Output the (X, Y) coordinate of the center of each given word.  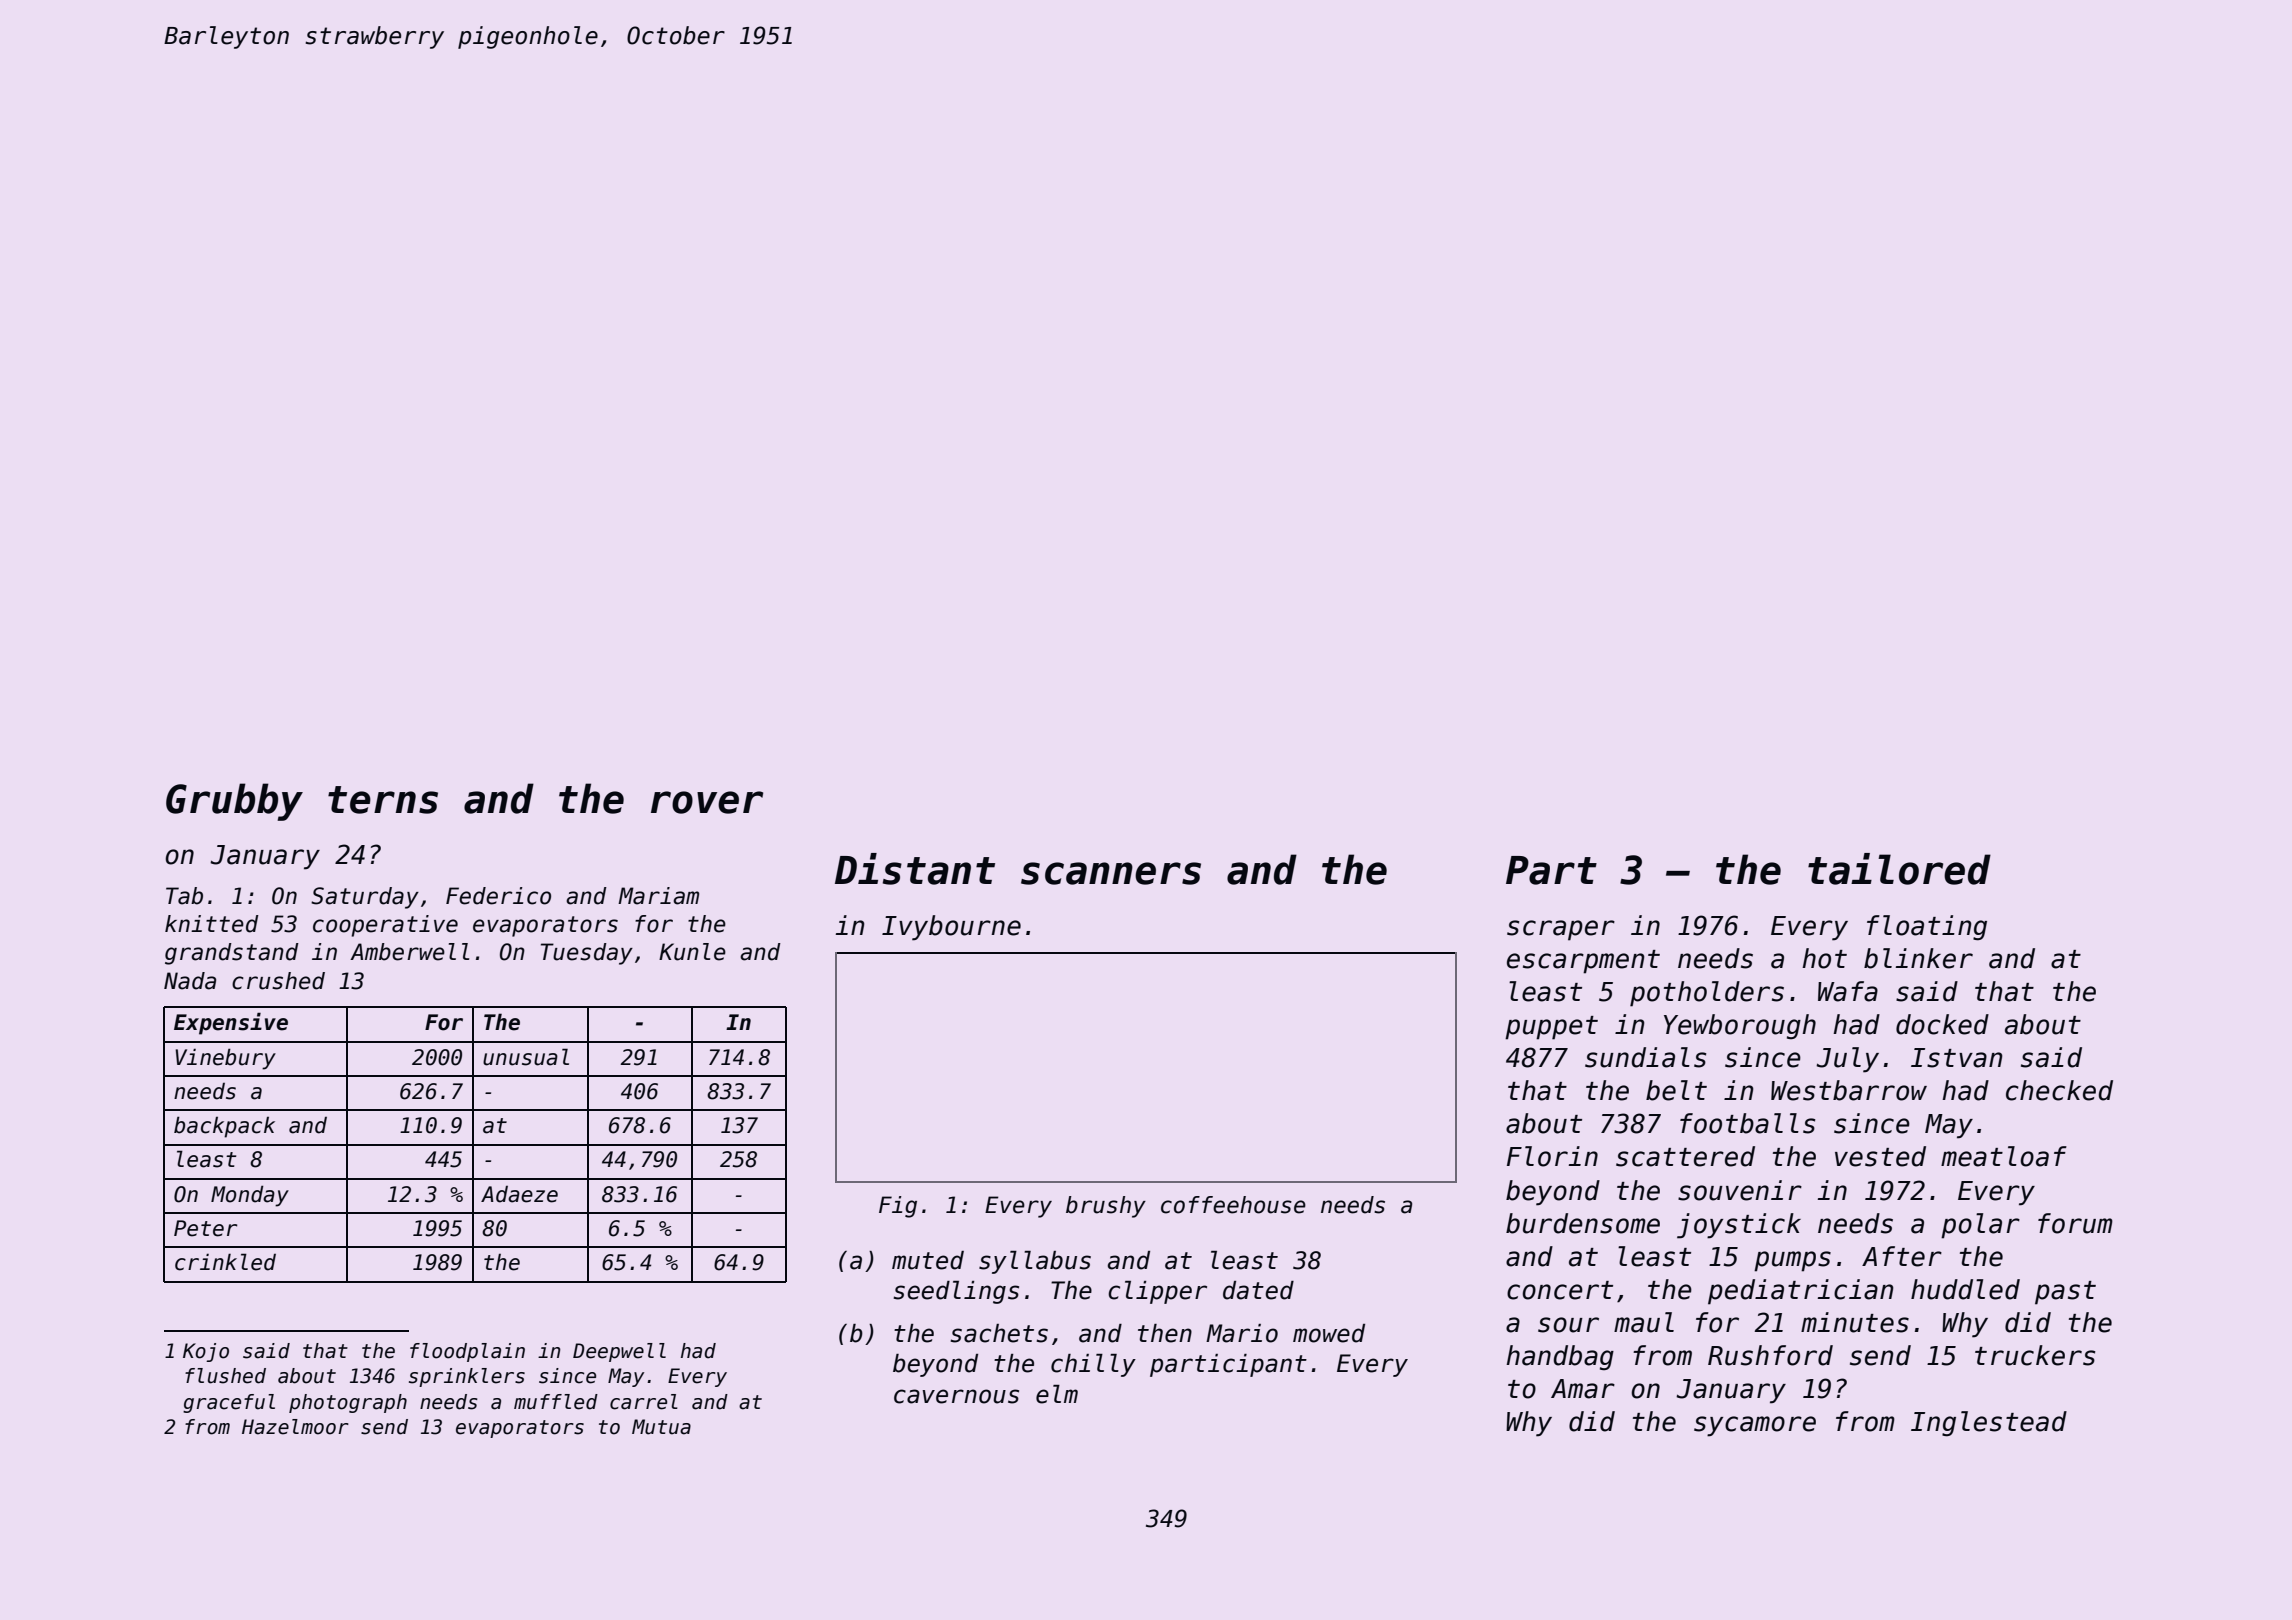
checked (2059, 1090)
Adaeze (519, 1194)
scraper (1561, 930)
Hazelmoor (295, 1427)
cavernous (956, 1396)
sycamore (1755, 1426)
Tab (184, 896)
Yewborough (1740, 1027)
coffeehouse (1233, 1205)
